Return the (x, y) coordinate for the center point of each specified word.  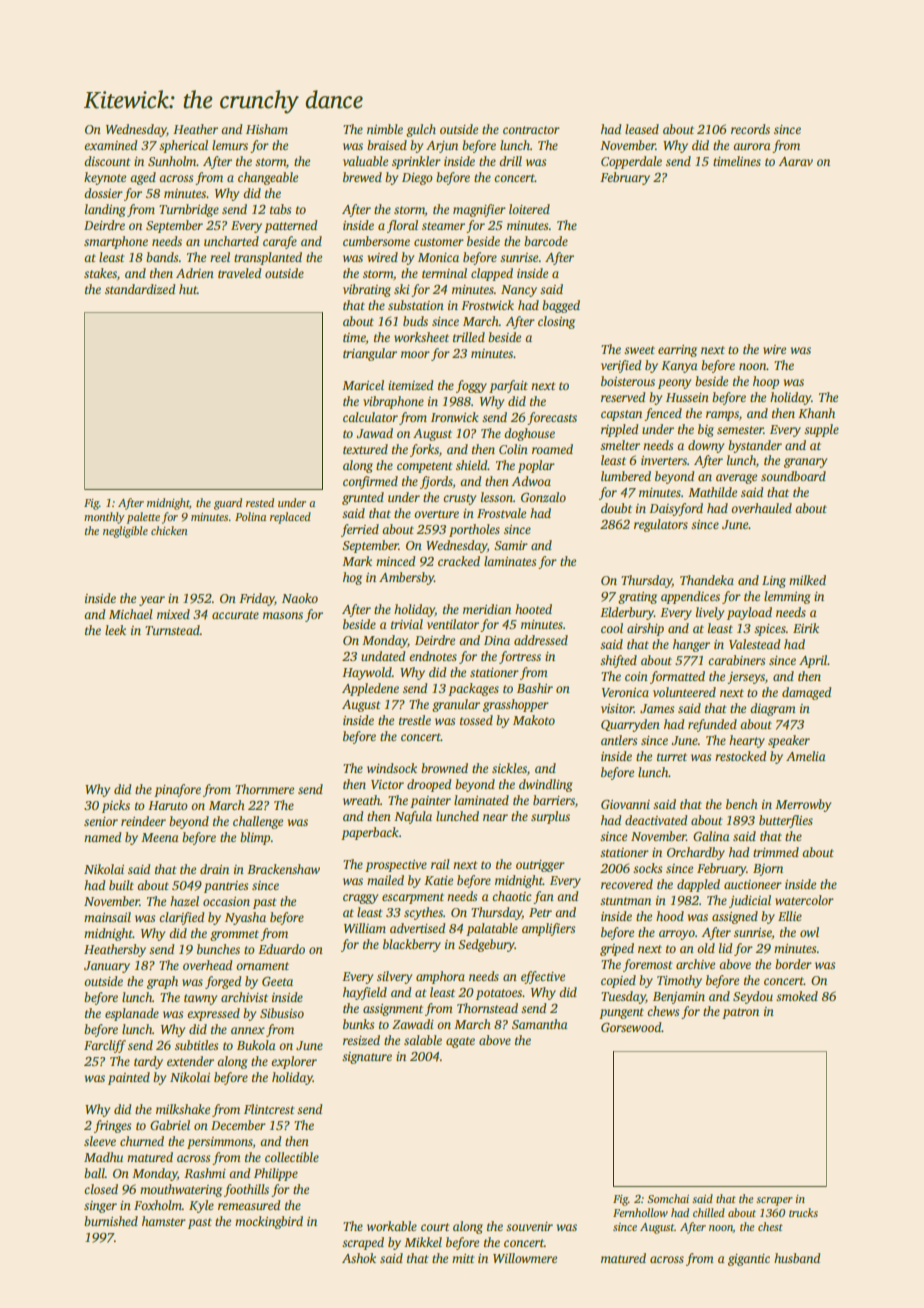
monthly (104, 518)
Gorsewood (631, 1027)
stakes (100, 273)
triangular (370, 354)
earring (677, 351)
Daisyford (676, 509)
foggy (471, 386)
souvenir (529, 1226)
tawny (200, 999)
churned (142, 1141)
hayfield (365, 993)
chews (663, 1011)
